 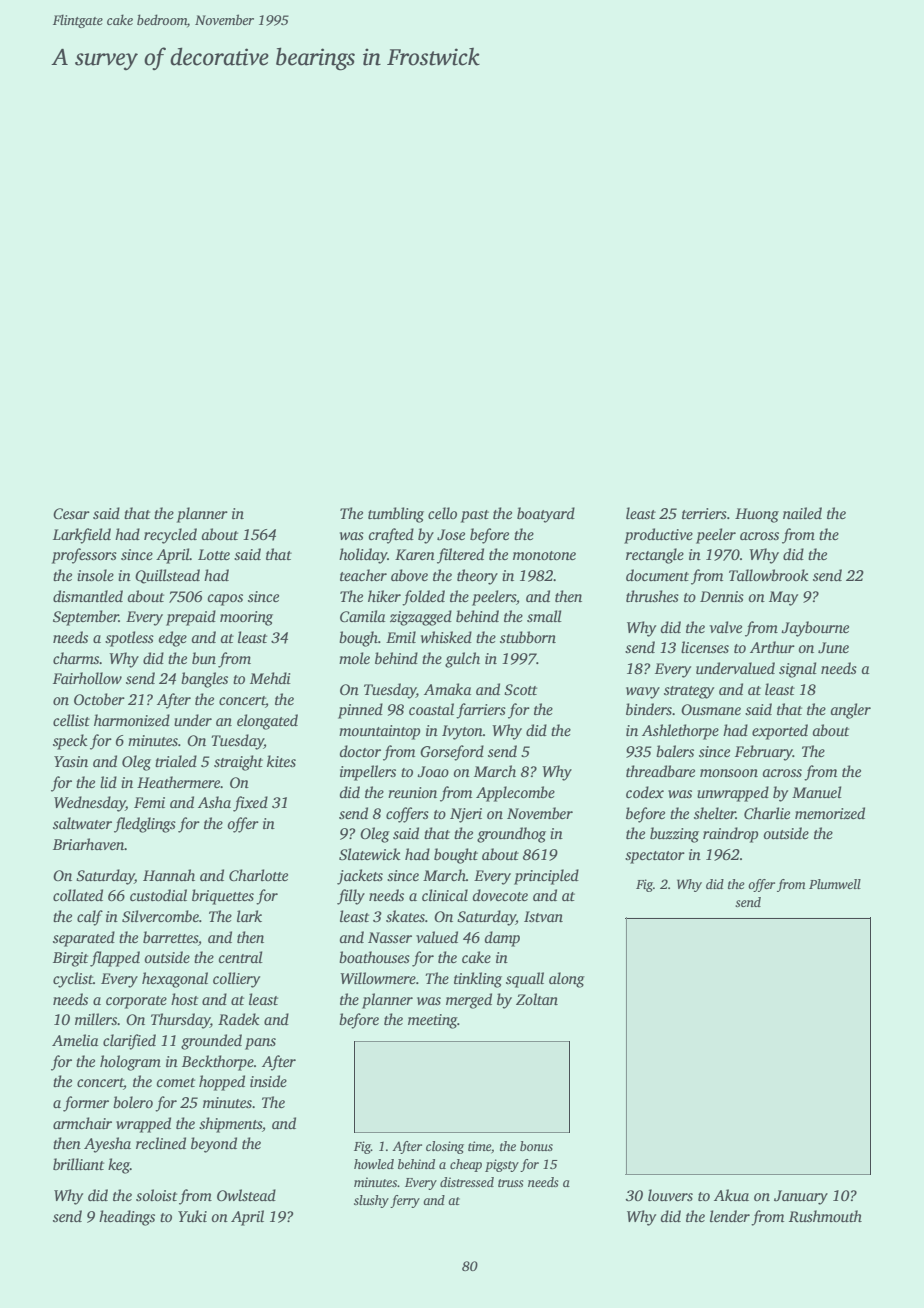 What do you see at coordinates (405, 1201) in the screenshot?
I see `ferry` at bounding box center [405, 1201].
